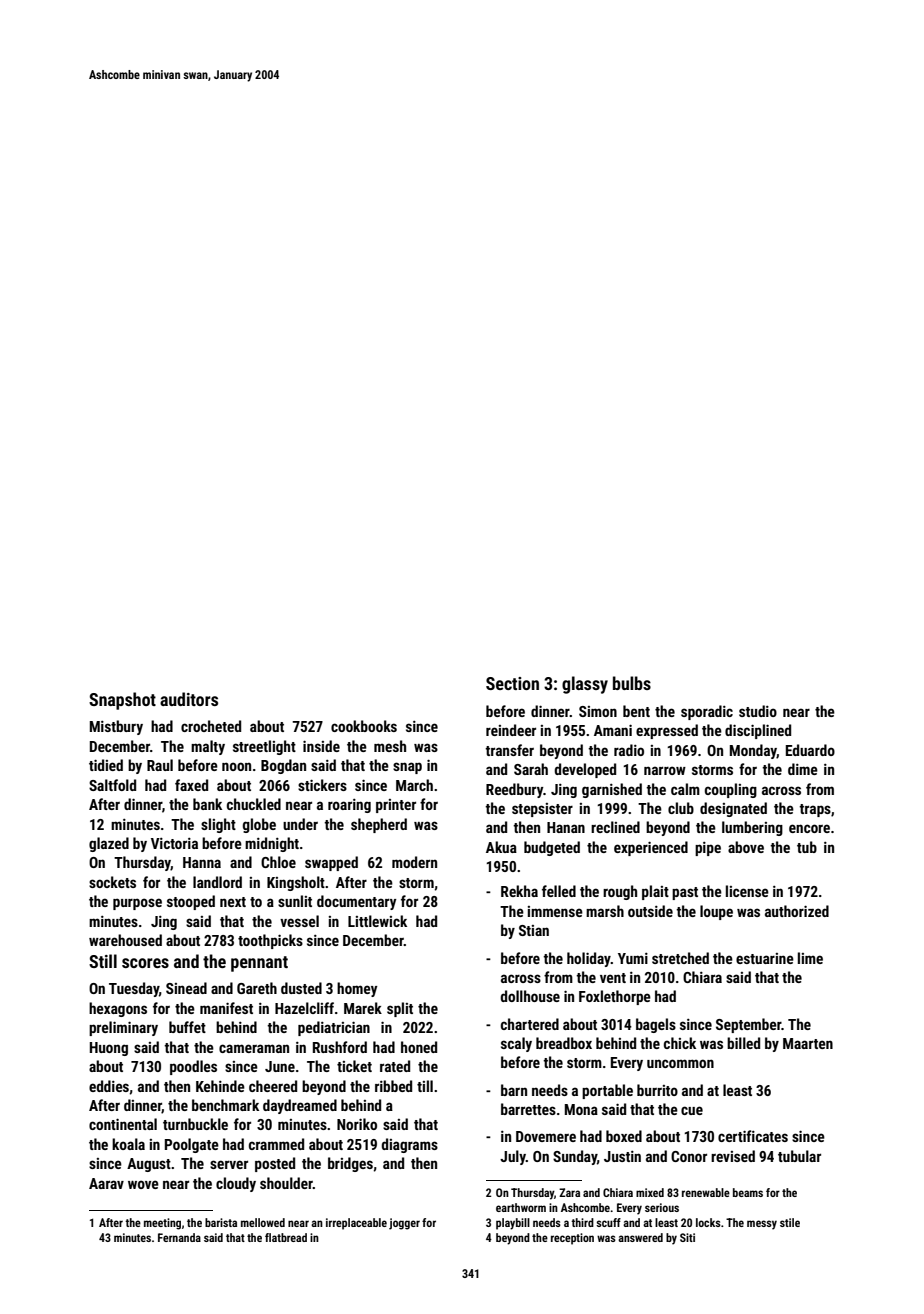 The height and width of the page is (1314, 924). What do you see at coordinates (707, 712) in the page?
I see `sporadic` at bounding box center [707, 712].
